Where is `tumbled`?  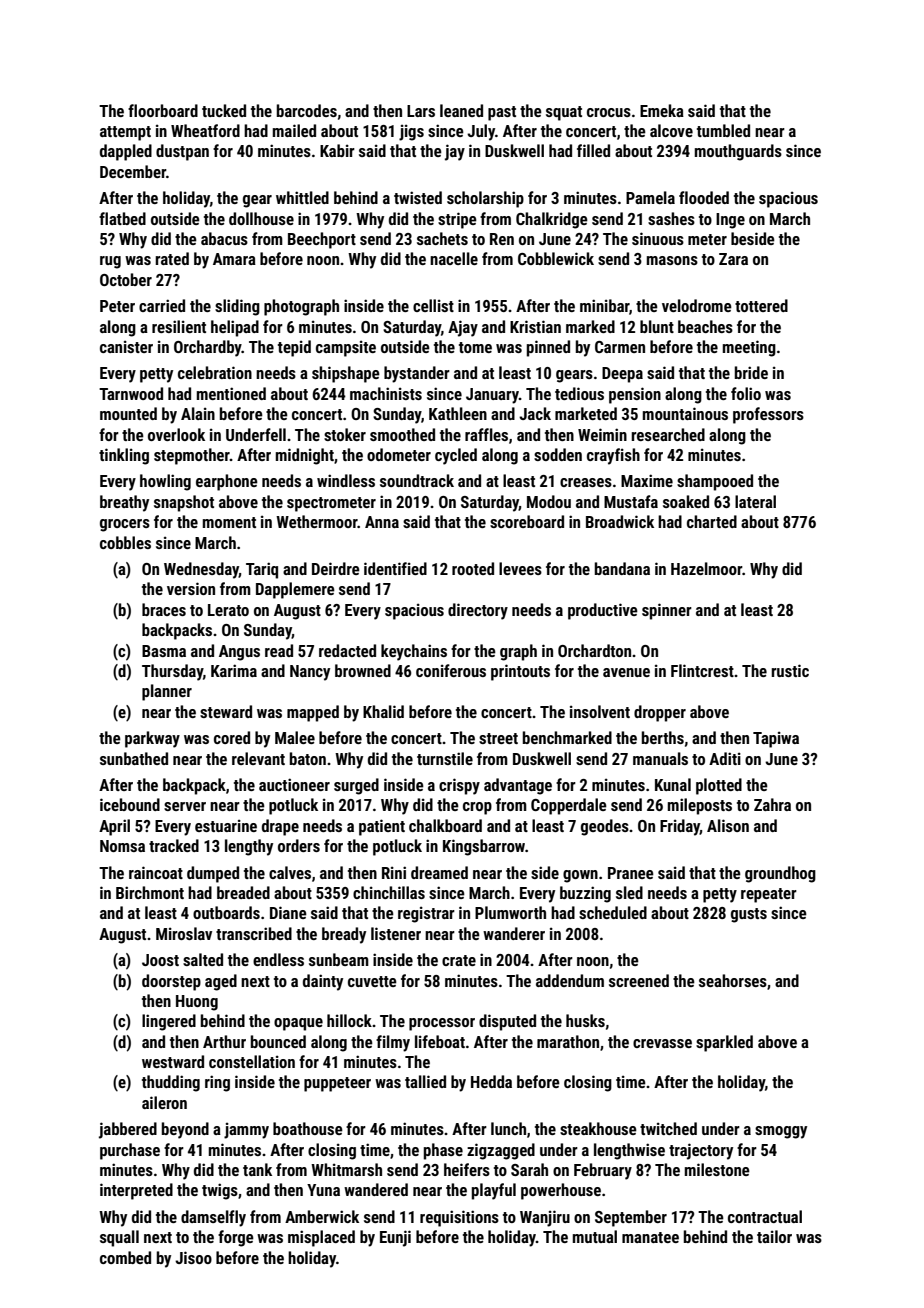
tumbled is located at coordinates (723, 130).
